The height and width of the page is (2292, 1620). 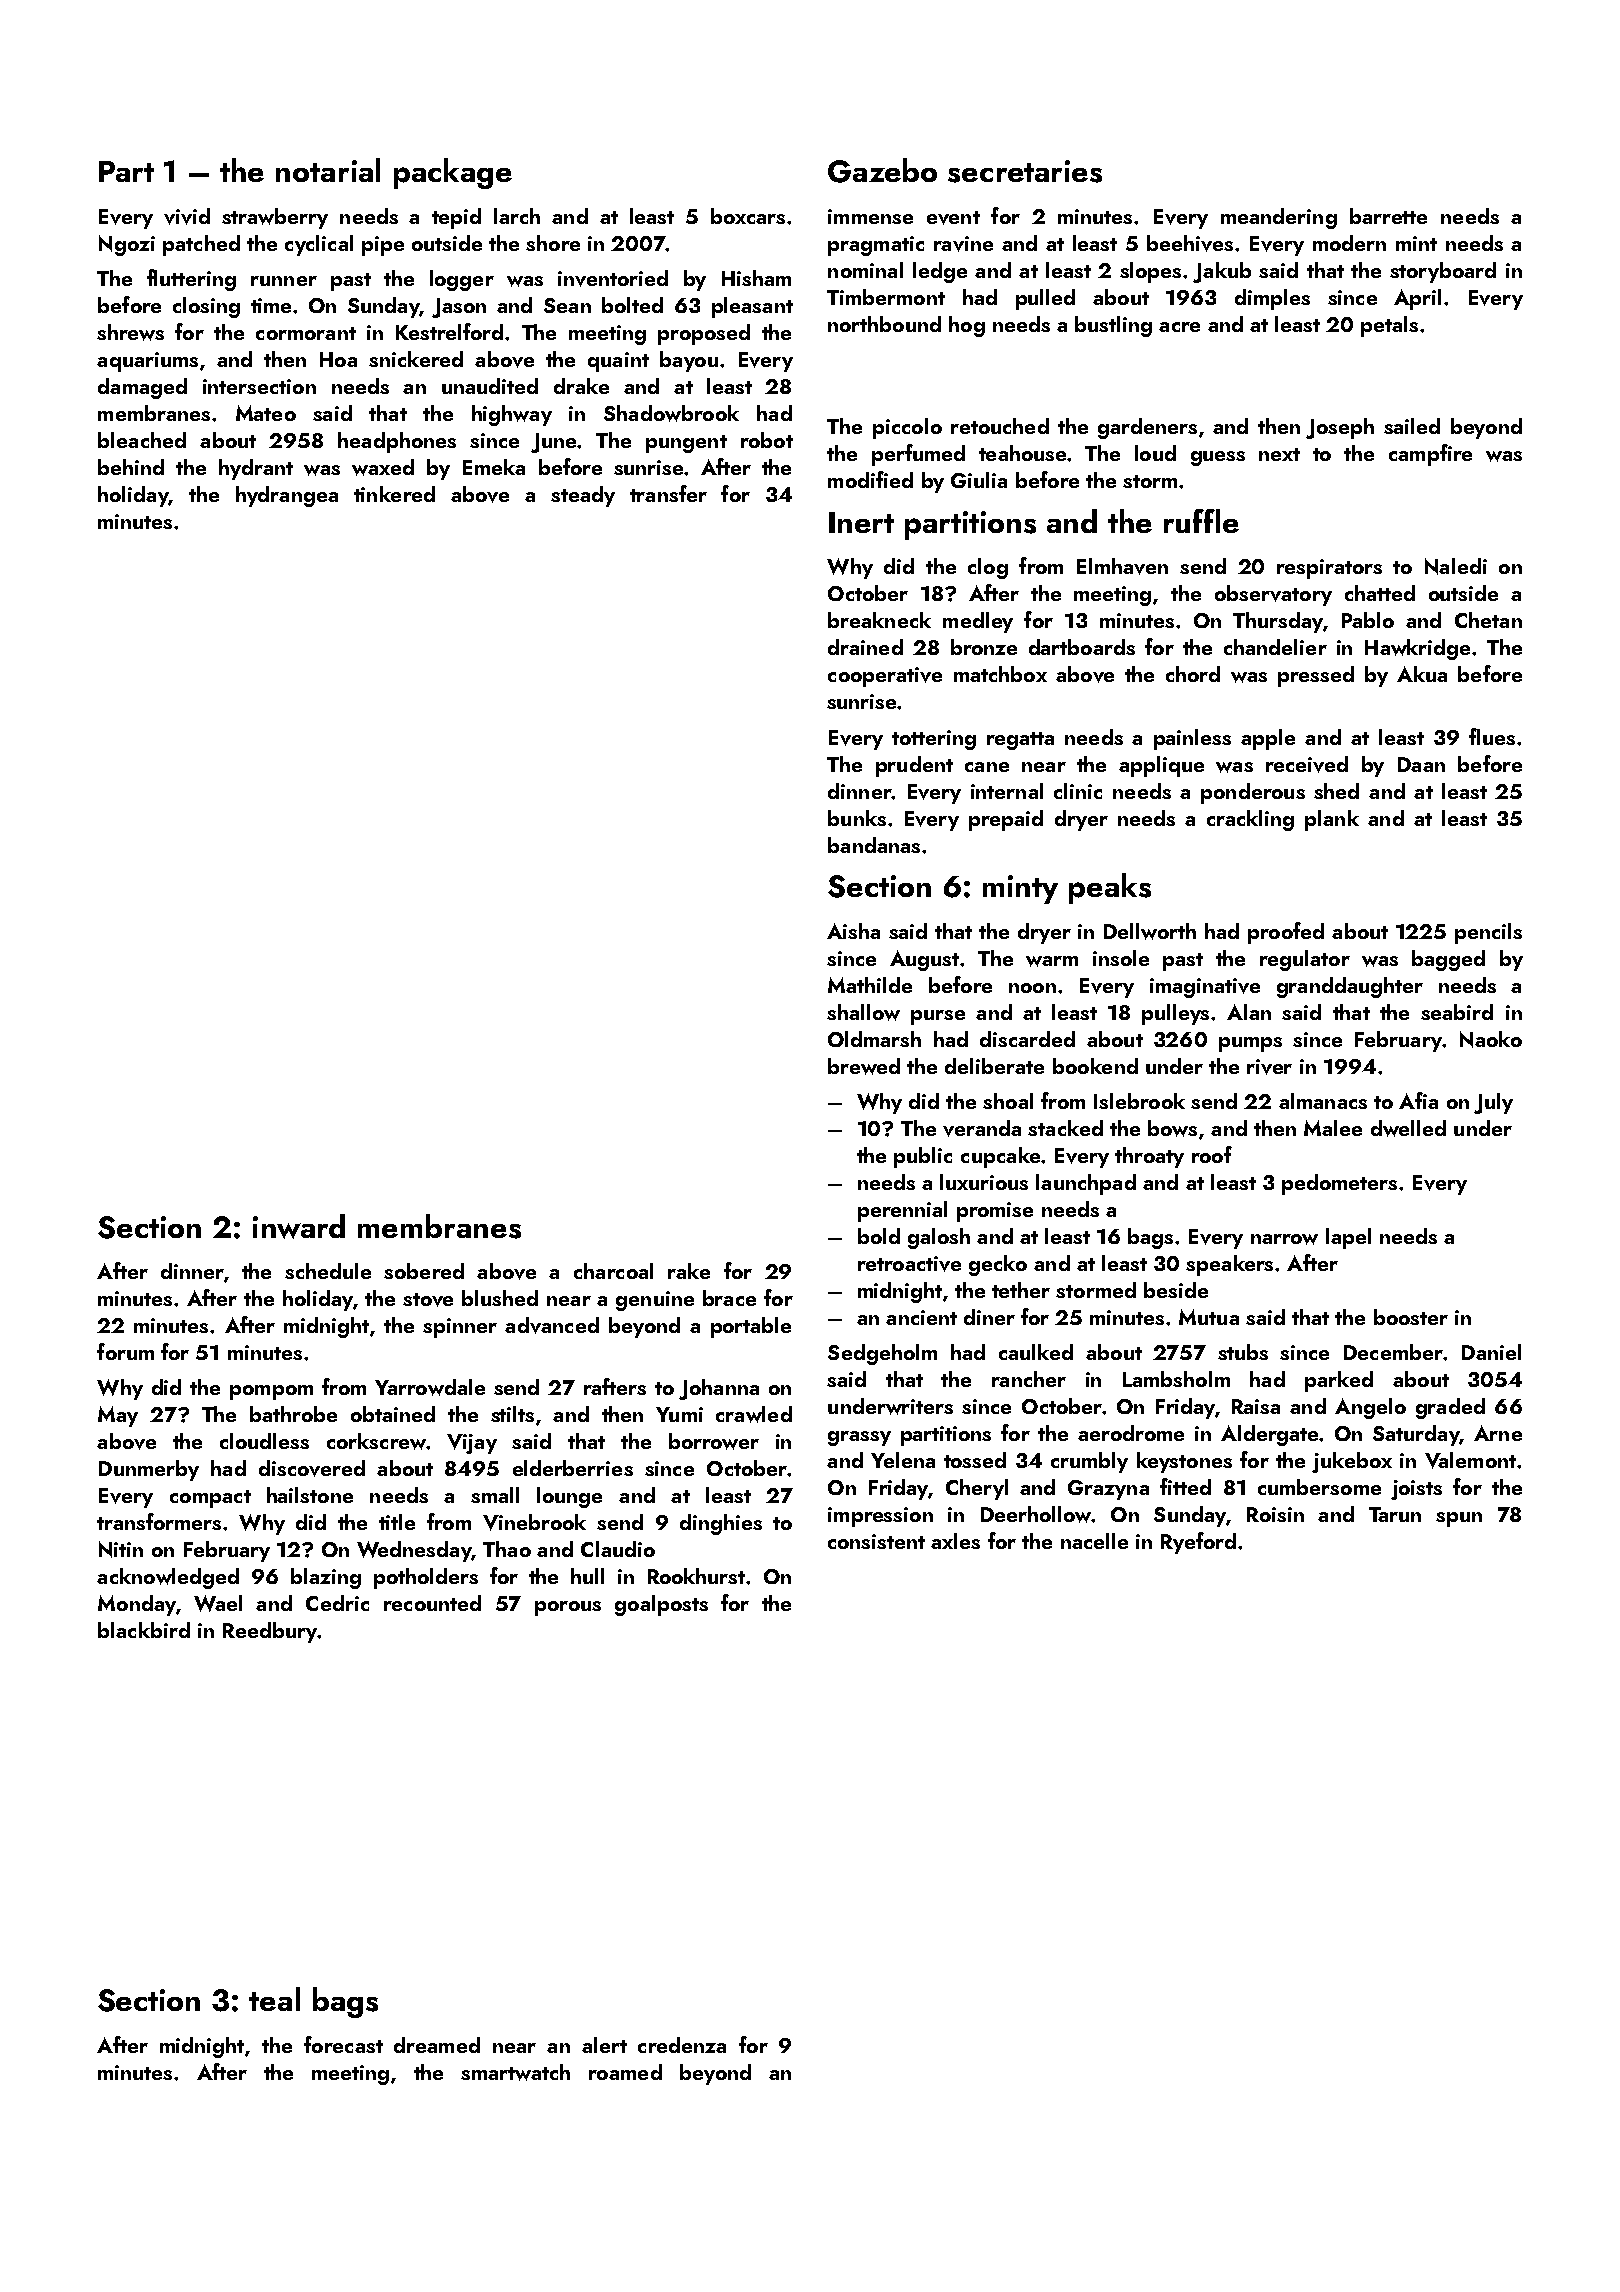 What do you see at coordinates (1417, 299) in the page?
I see `April` at bounding box center [1417, 299].
